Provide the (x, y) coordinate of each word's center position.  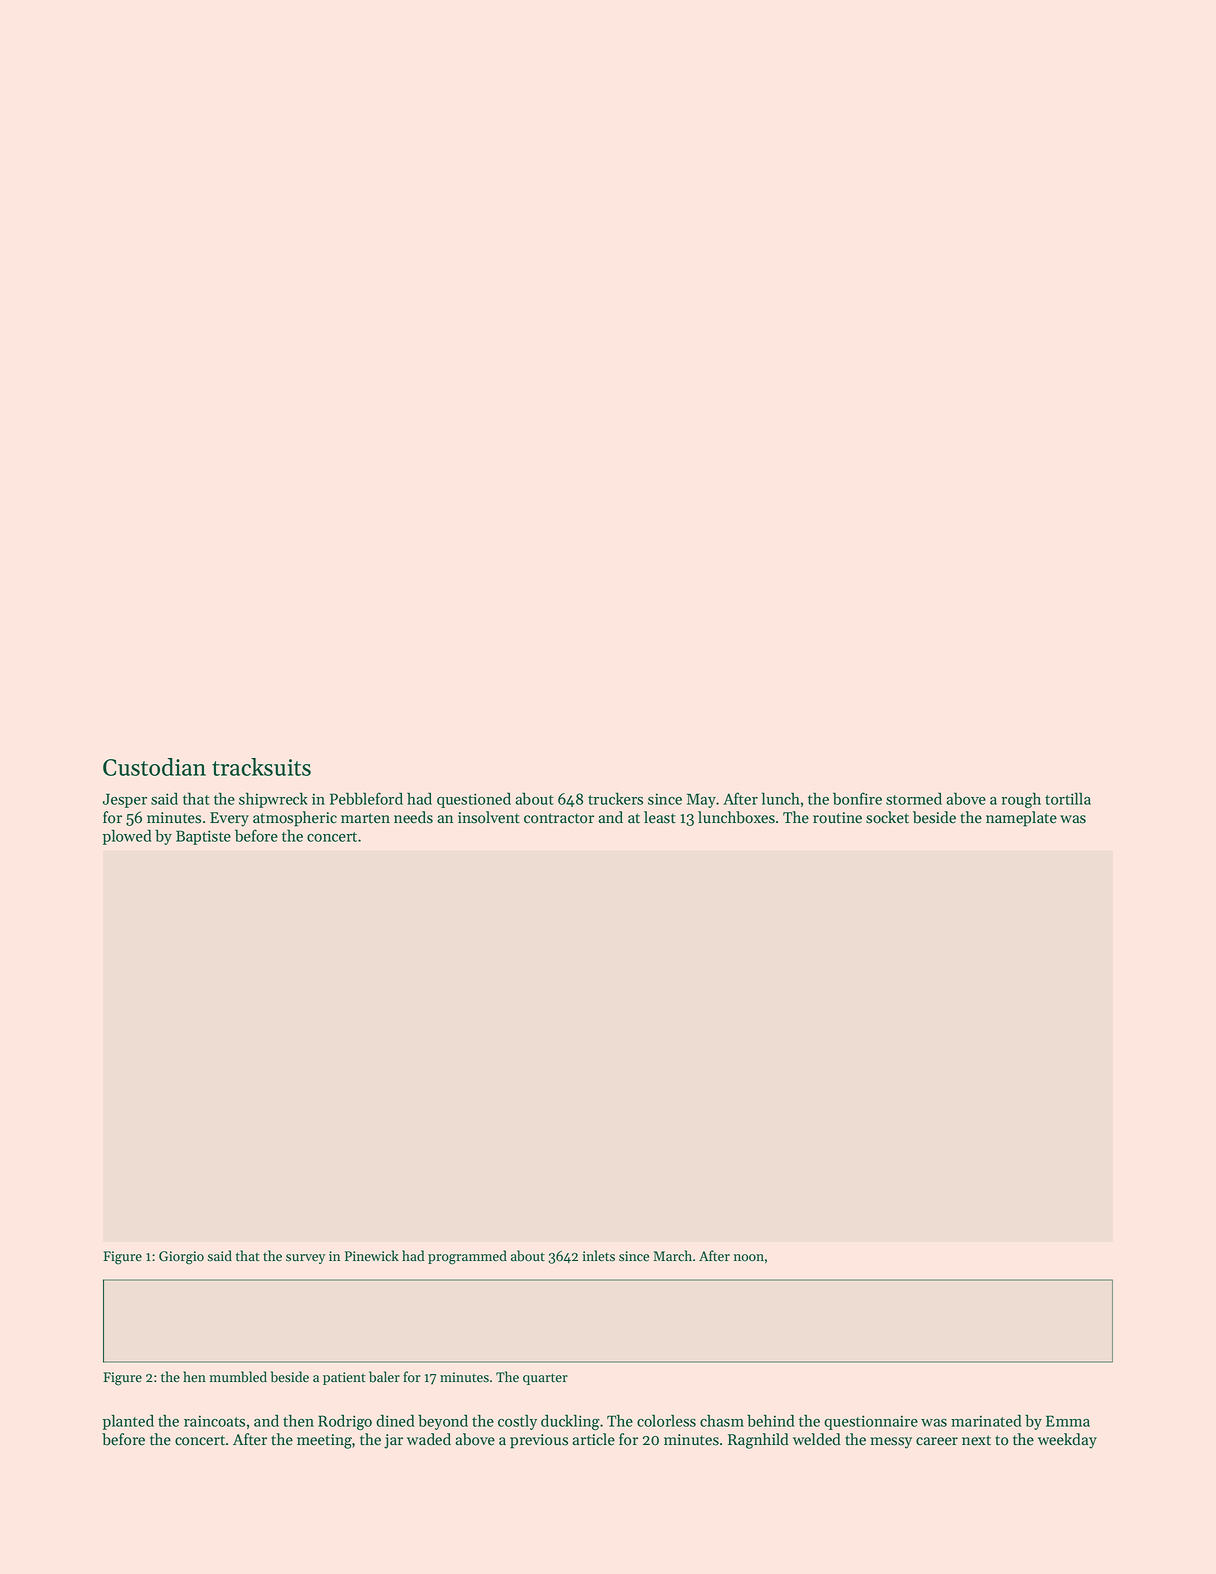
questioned (474, 800)
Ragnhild (758, 1441)
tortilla (1068, 798)
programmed (467, 1257)
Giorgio (181, 1258)
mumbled (238, 1377)
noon (749, 1258)
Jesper (125, 800)
